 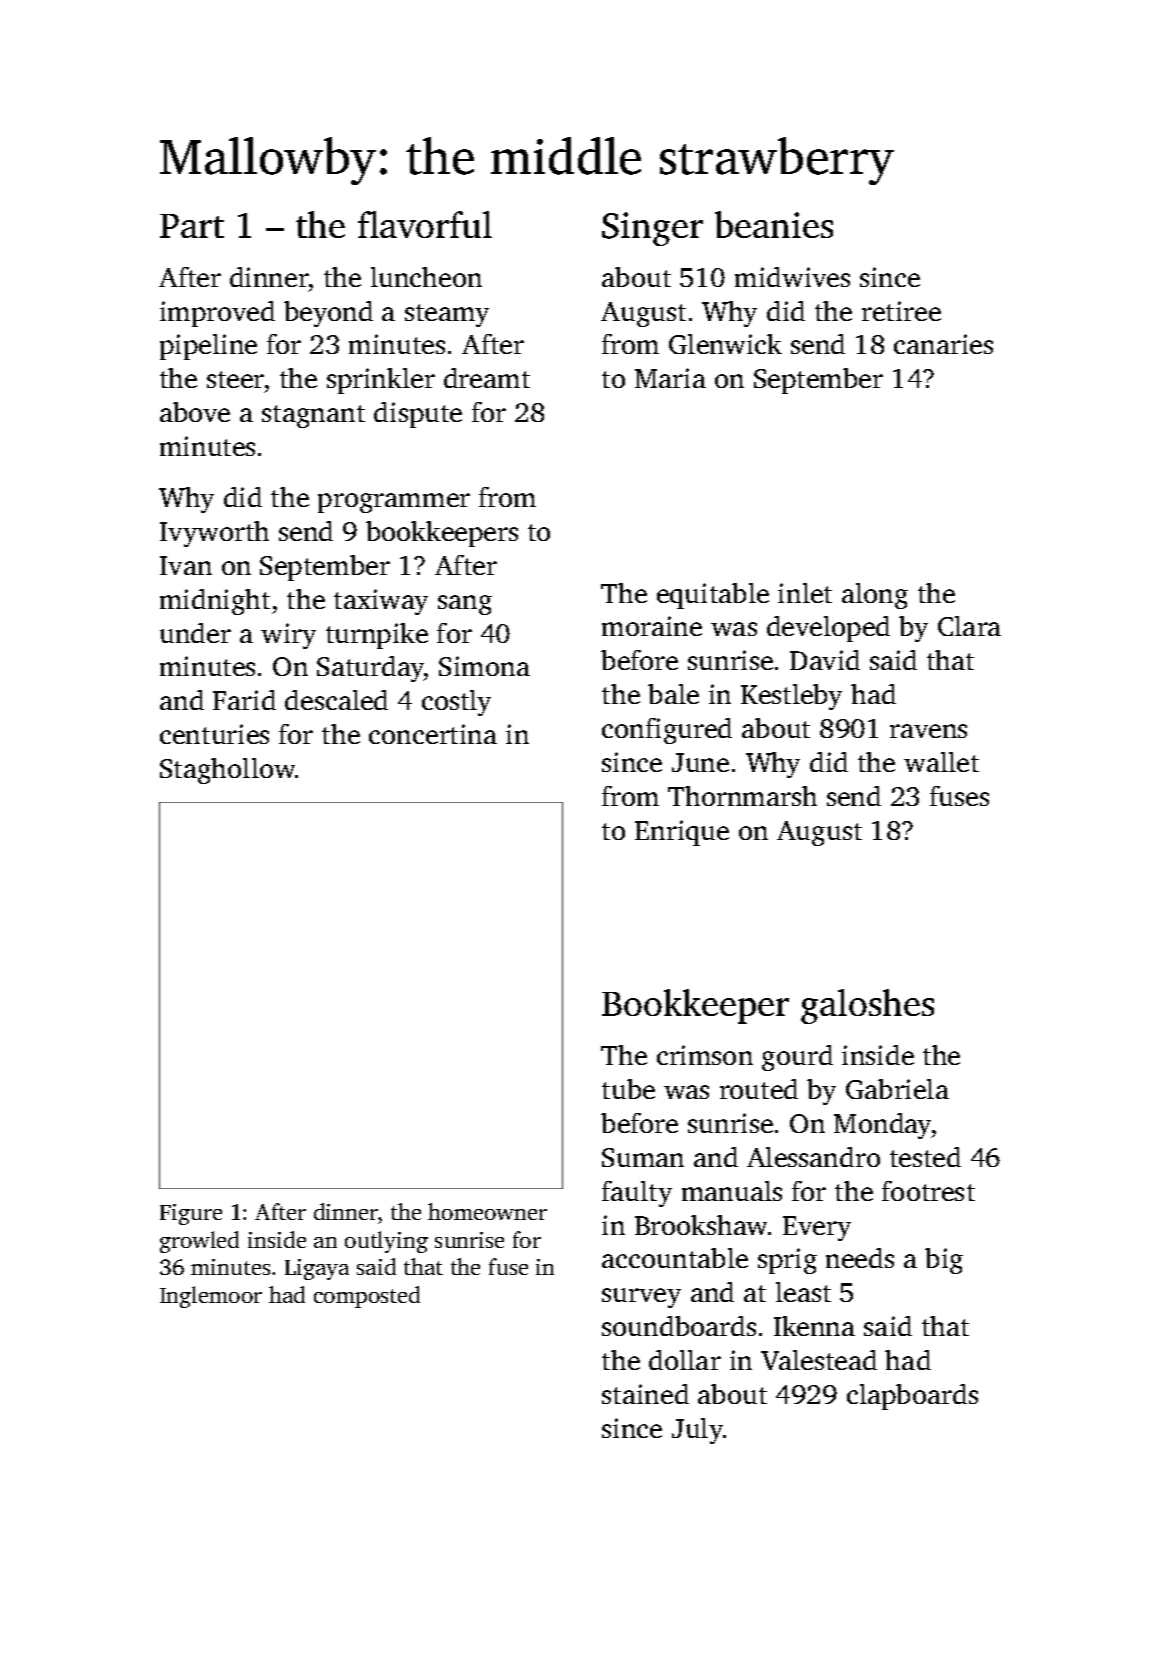 I want to click on tube, so click(x=628, y=1089).
